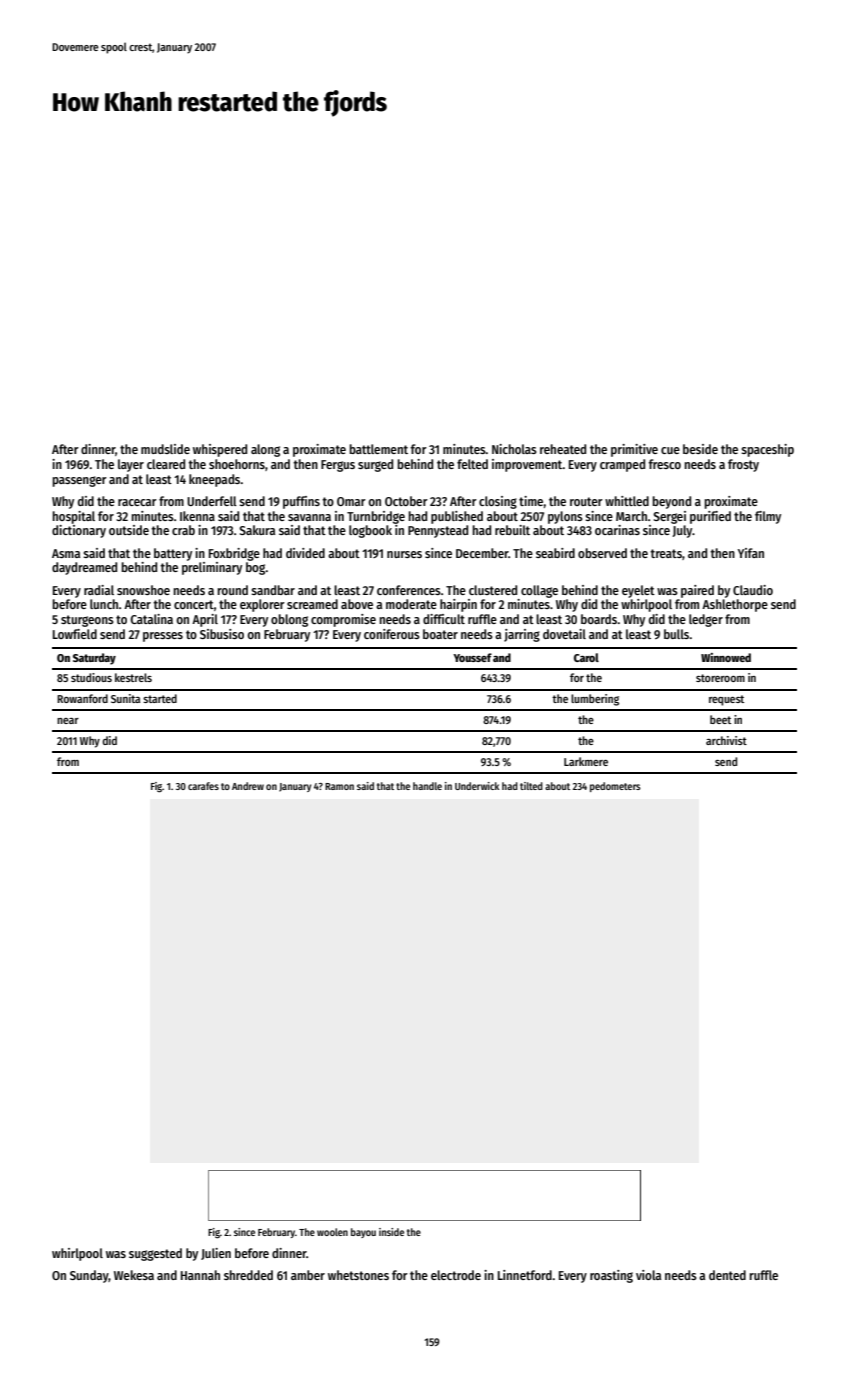 Image resolution: width=849 pixels, height=1400 pixels. What do you see at coordinates (611, 1276) in the page?
I see `roasting` at bounding box center [611, 1276].
